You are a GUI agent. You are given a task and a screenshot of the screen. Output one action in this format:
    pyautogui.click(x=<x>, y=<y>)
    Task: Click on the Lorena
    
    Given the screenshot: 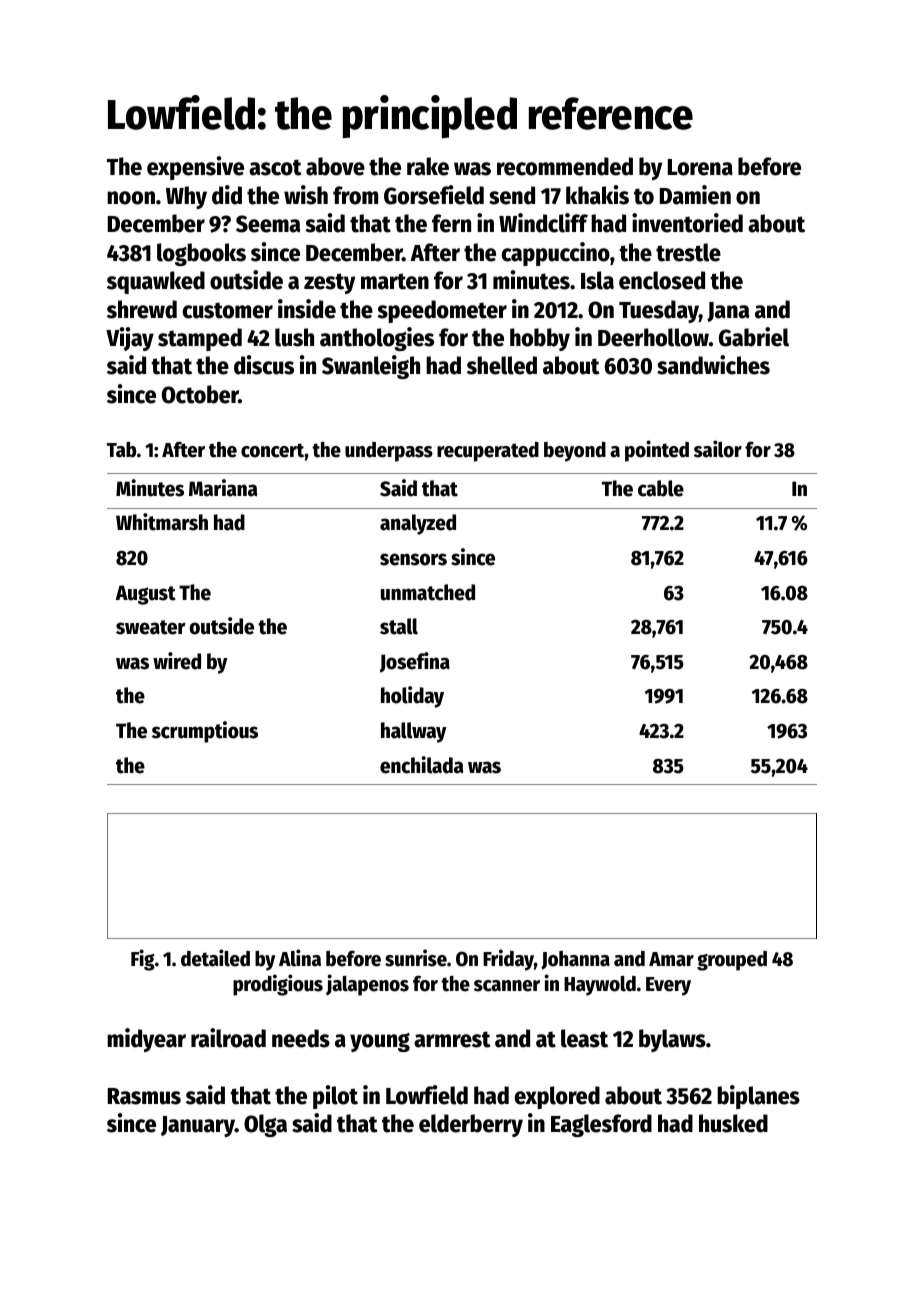 What is the action you would take?
    pyautogui.click(x=700, y=167)
